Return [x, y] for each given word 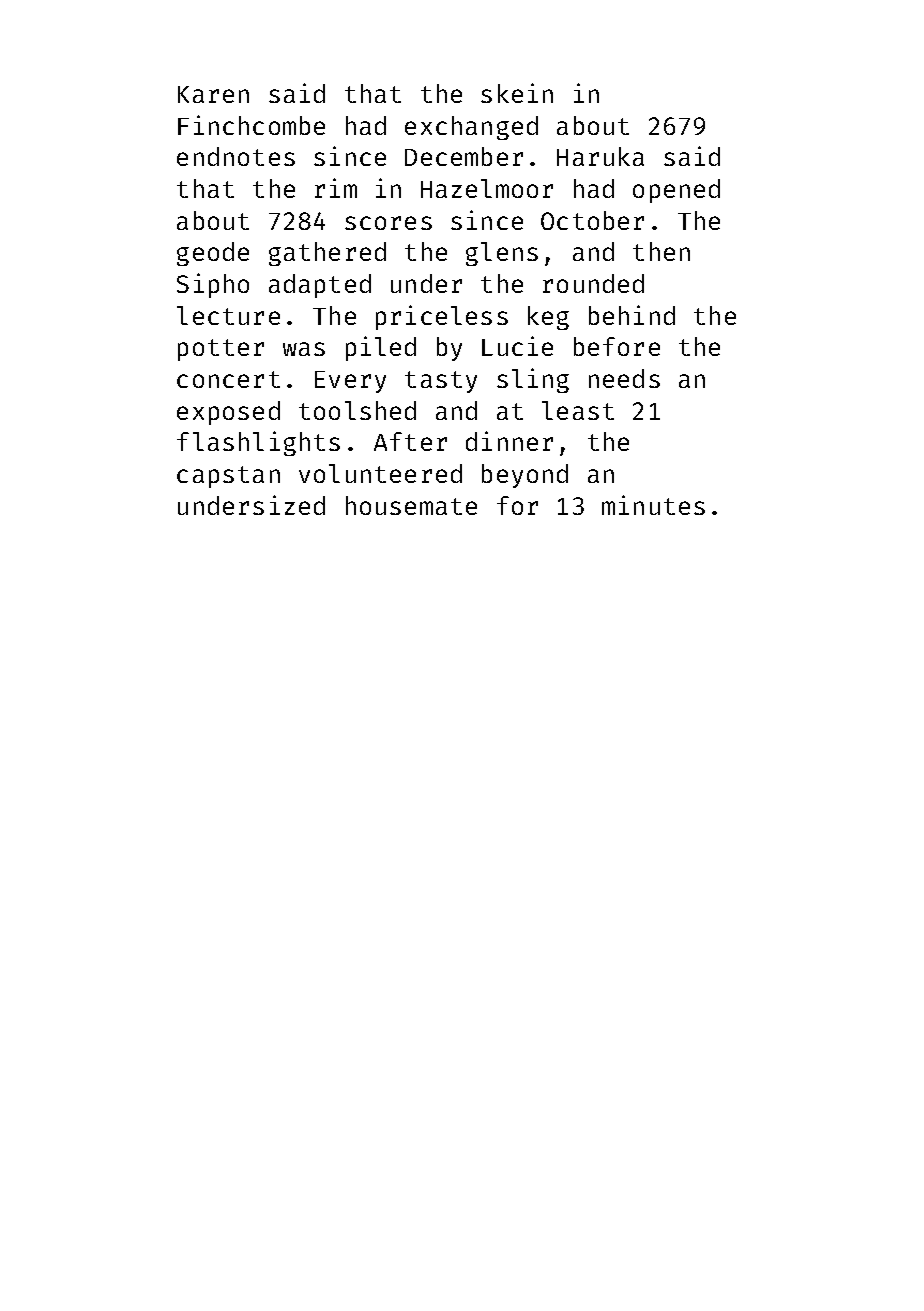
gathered [327, 254]
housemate [411, 505]
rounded [593, 283]
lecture [228, 315]
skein [517, 93]
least [578, 410]
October [592, 220]
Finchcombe [251, 125]
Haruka [600, 156]
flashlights [258, 443]
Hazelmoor [487, 188]
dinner [509, 441]
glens [502, 254]
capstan [228, 477]
